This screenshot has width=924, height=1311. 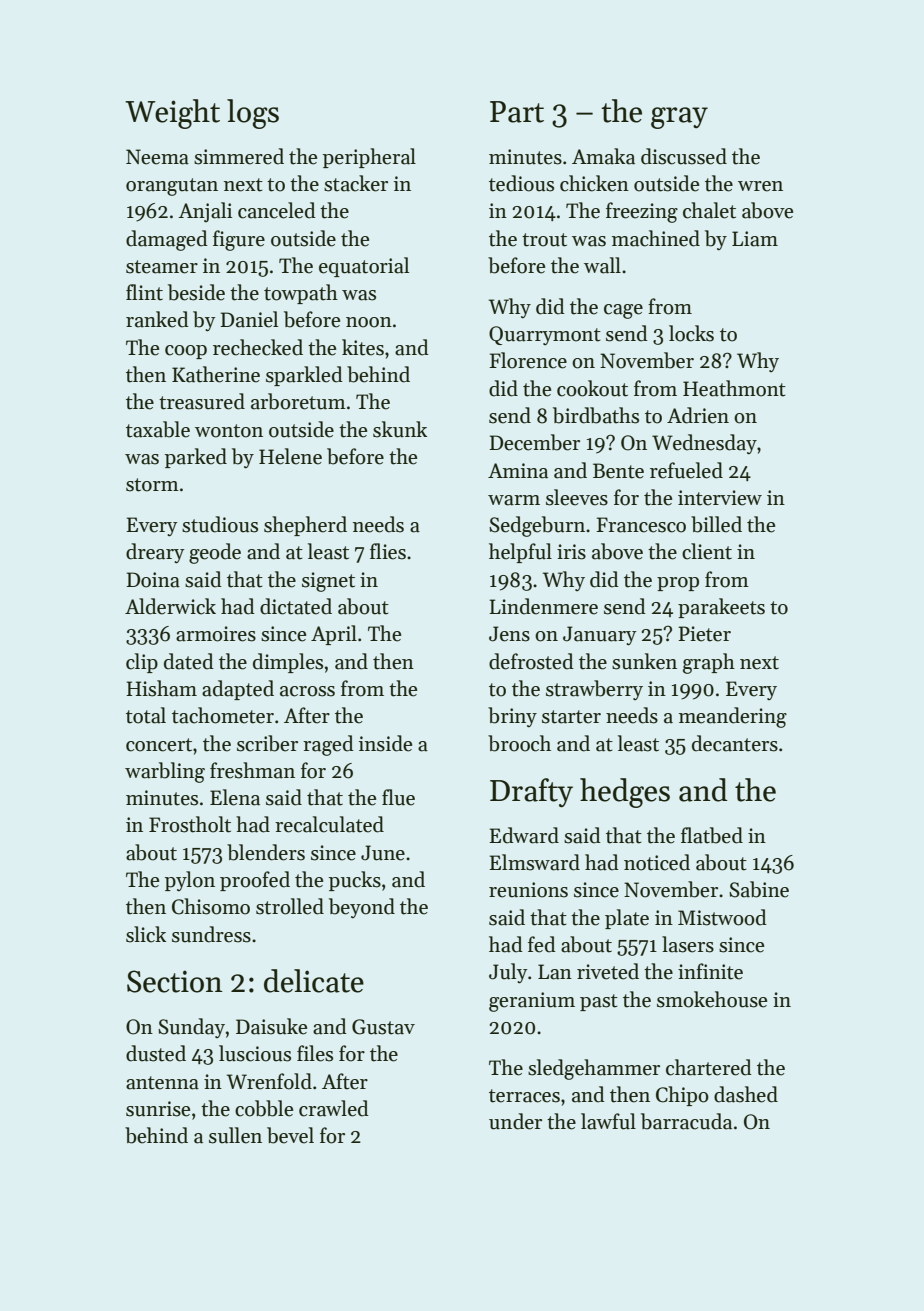 What do you see at coordinates (156, 1053) in the screenshot?
I see `dusted` at bounding box center [156, 1053].
